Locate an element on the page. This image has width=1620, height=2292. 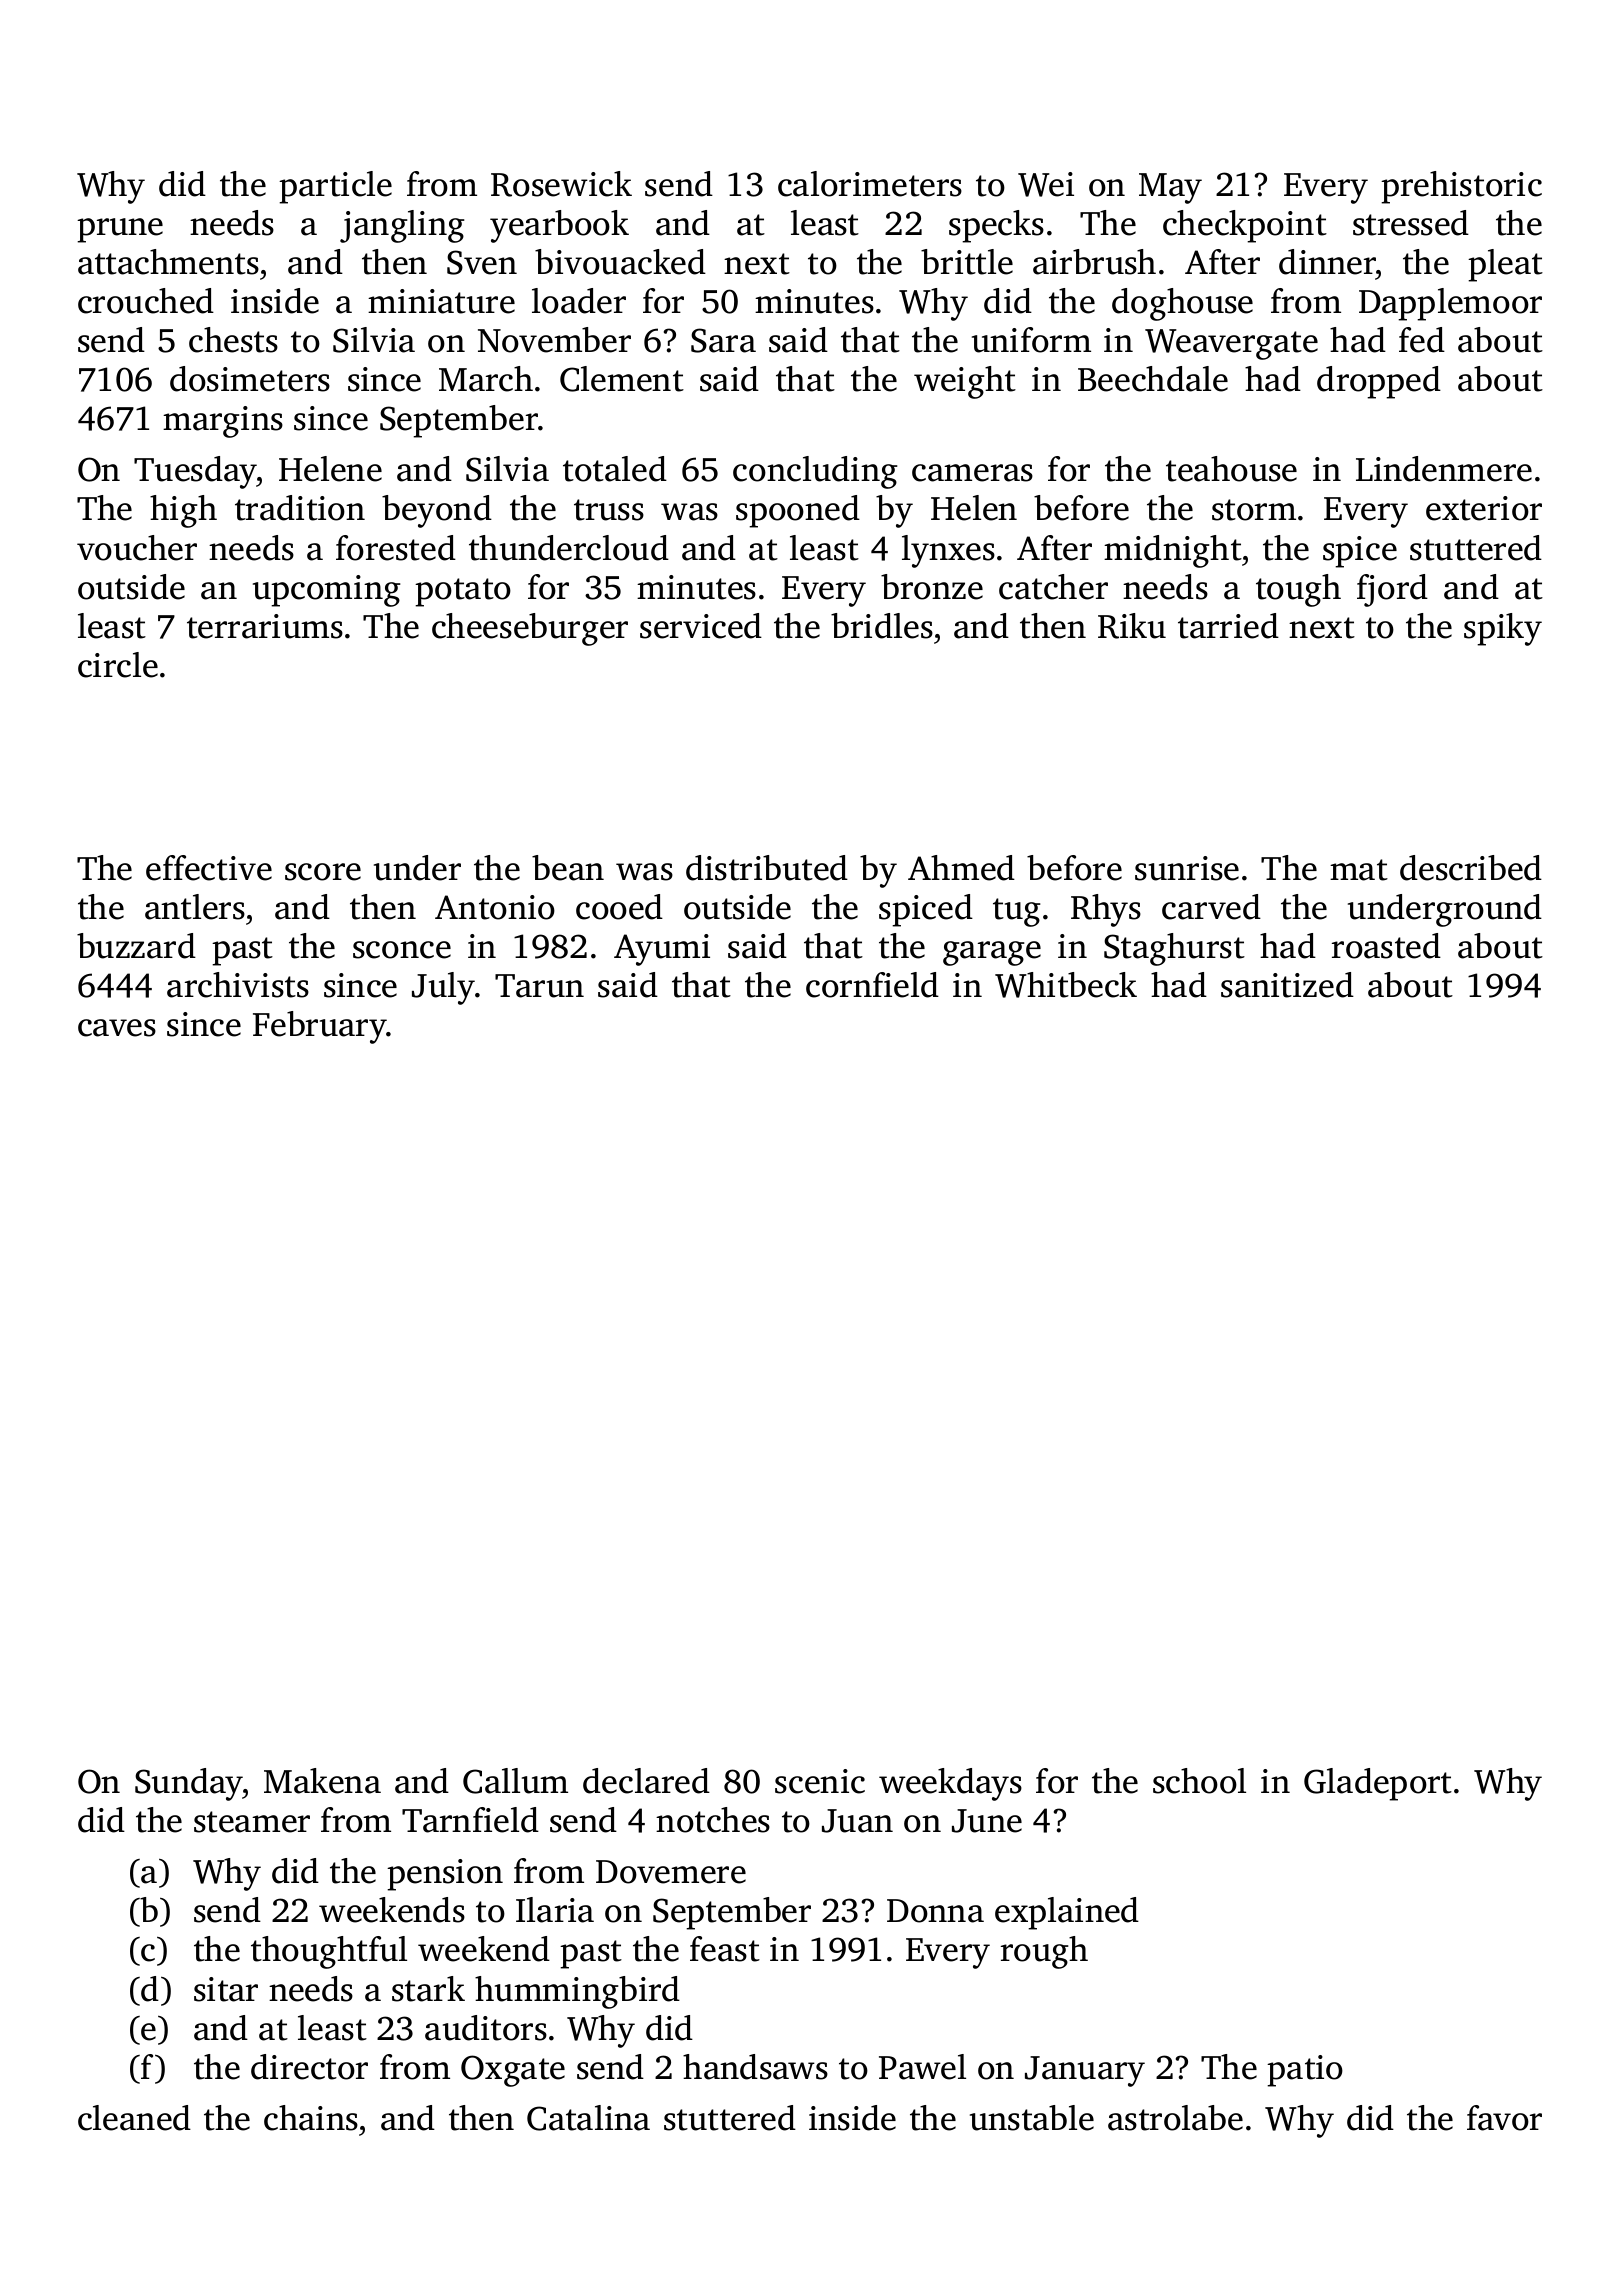
school is located at coordinates (1199, 1781).
